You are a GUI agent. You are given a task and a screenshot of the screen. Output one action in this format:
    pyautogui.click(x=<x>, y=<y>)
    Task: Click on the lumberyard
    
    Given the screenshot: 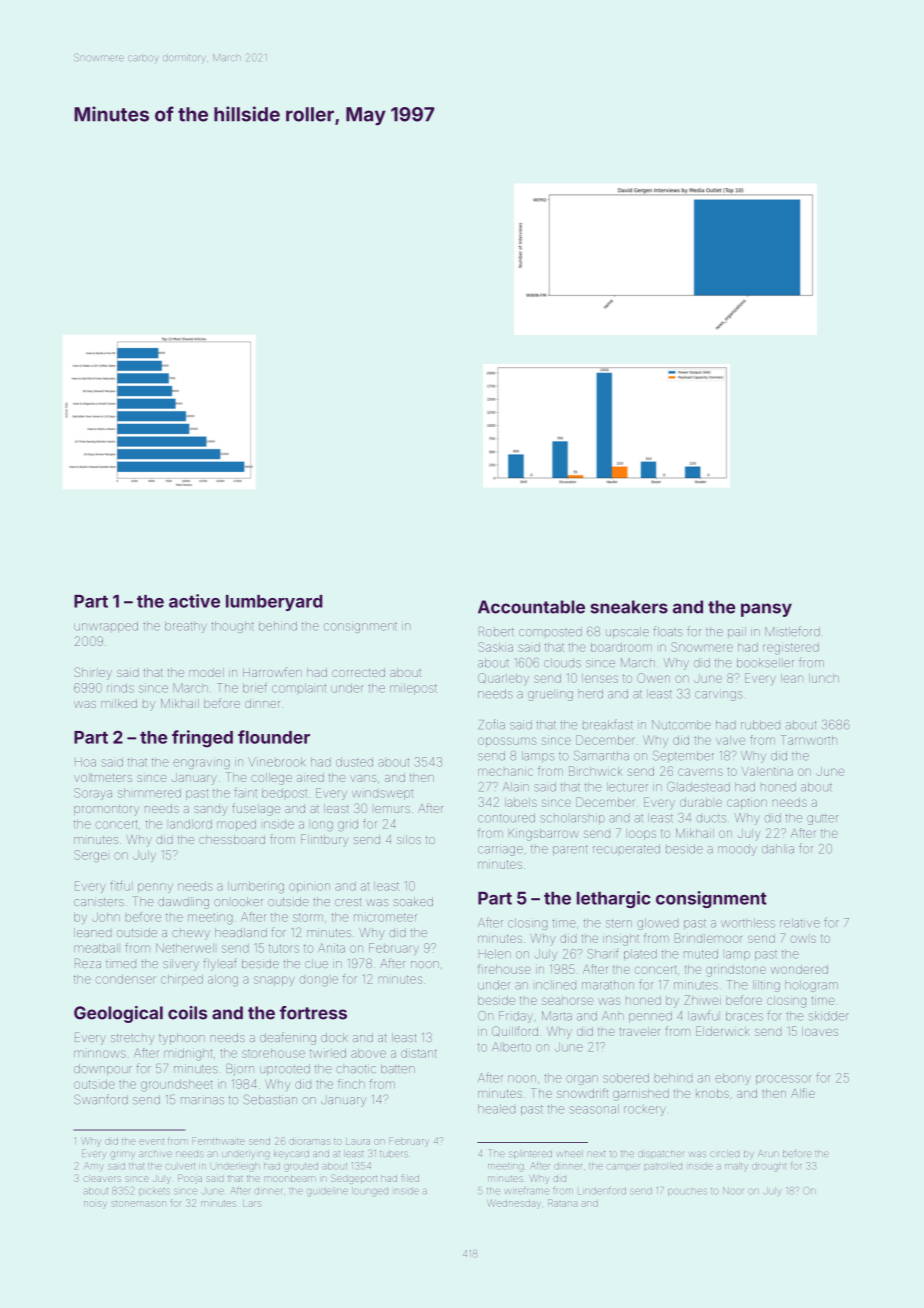 What is the action you would take?
    pyautogui.click(x=274, y=603)
